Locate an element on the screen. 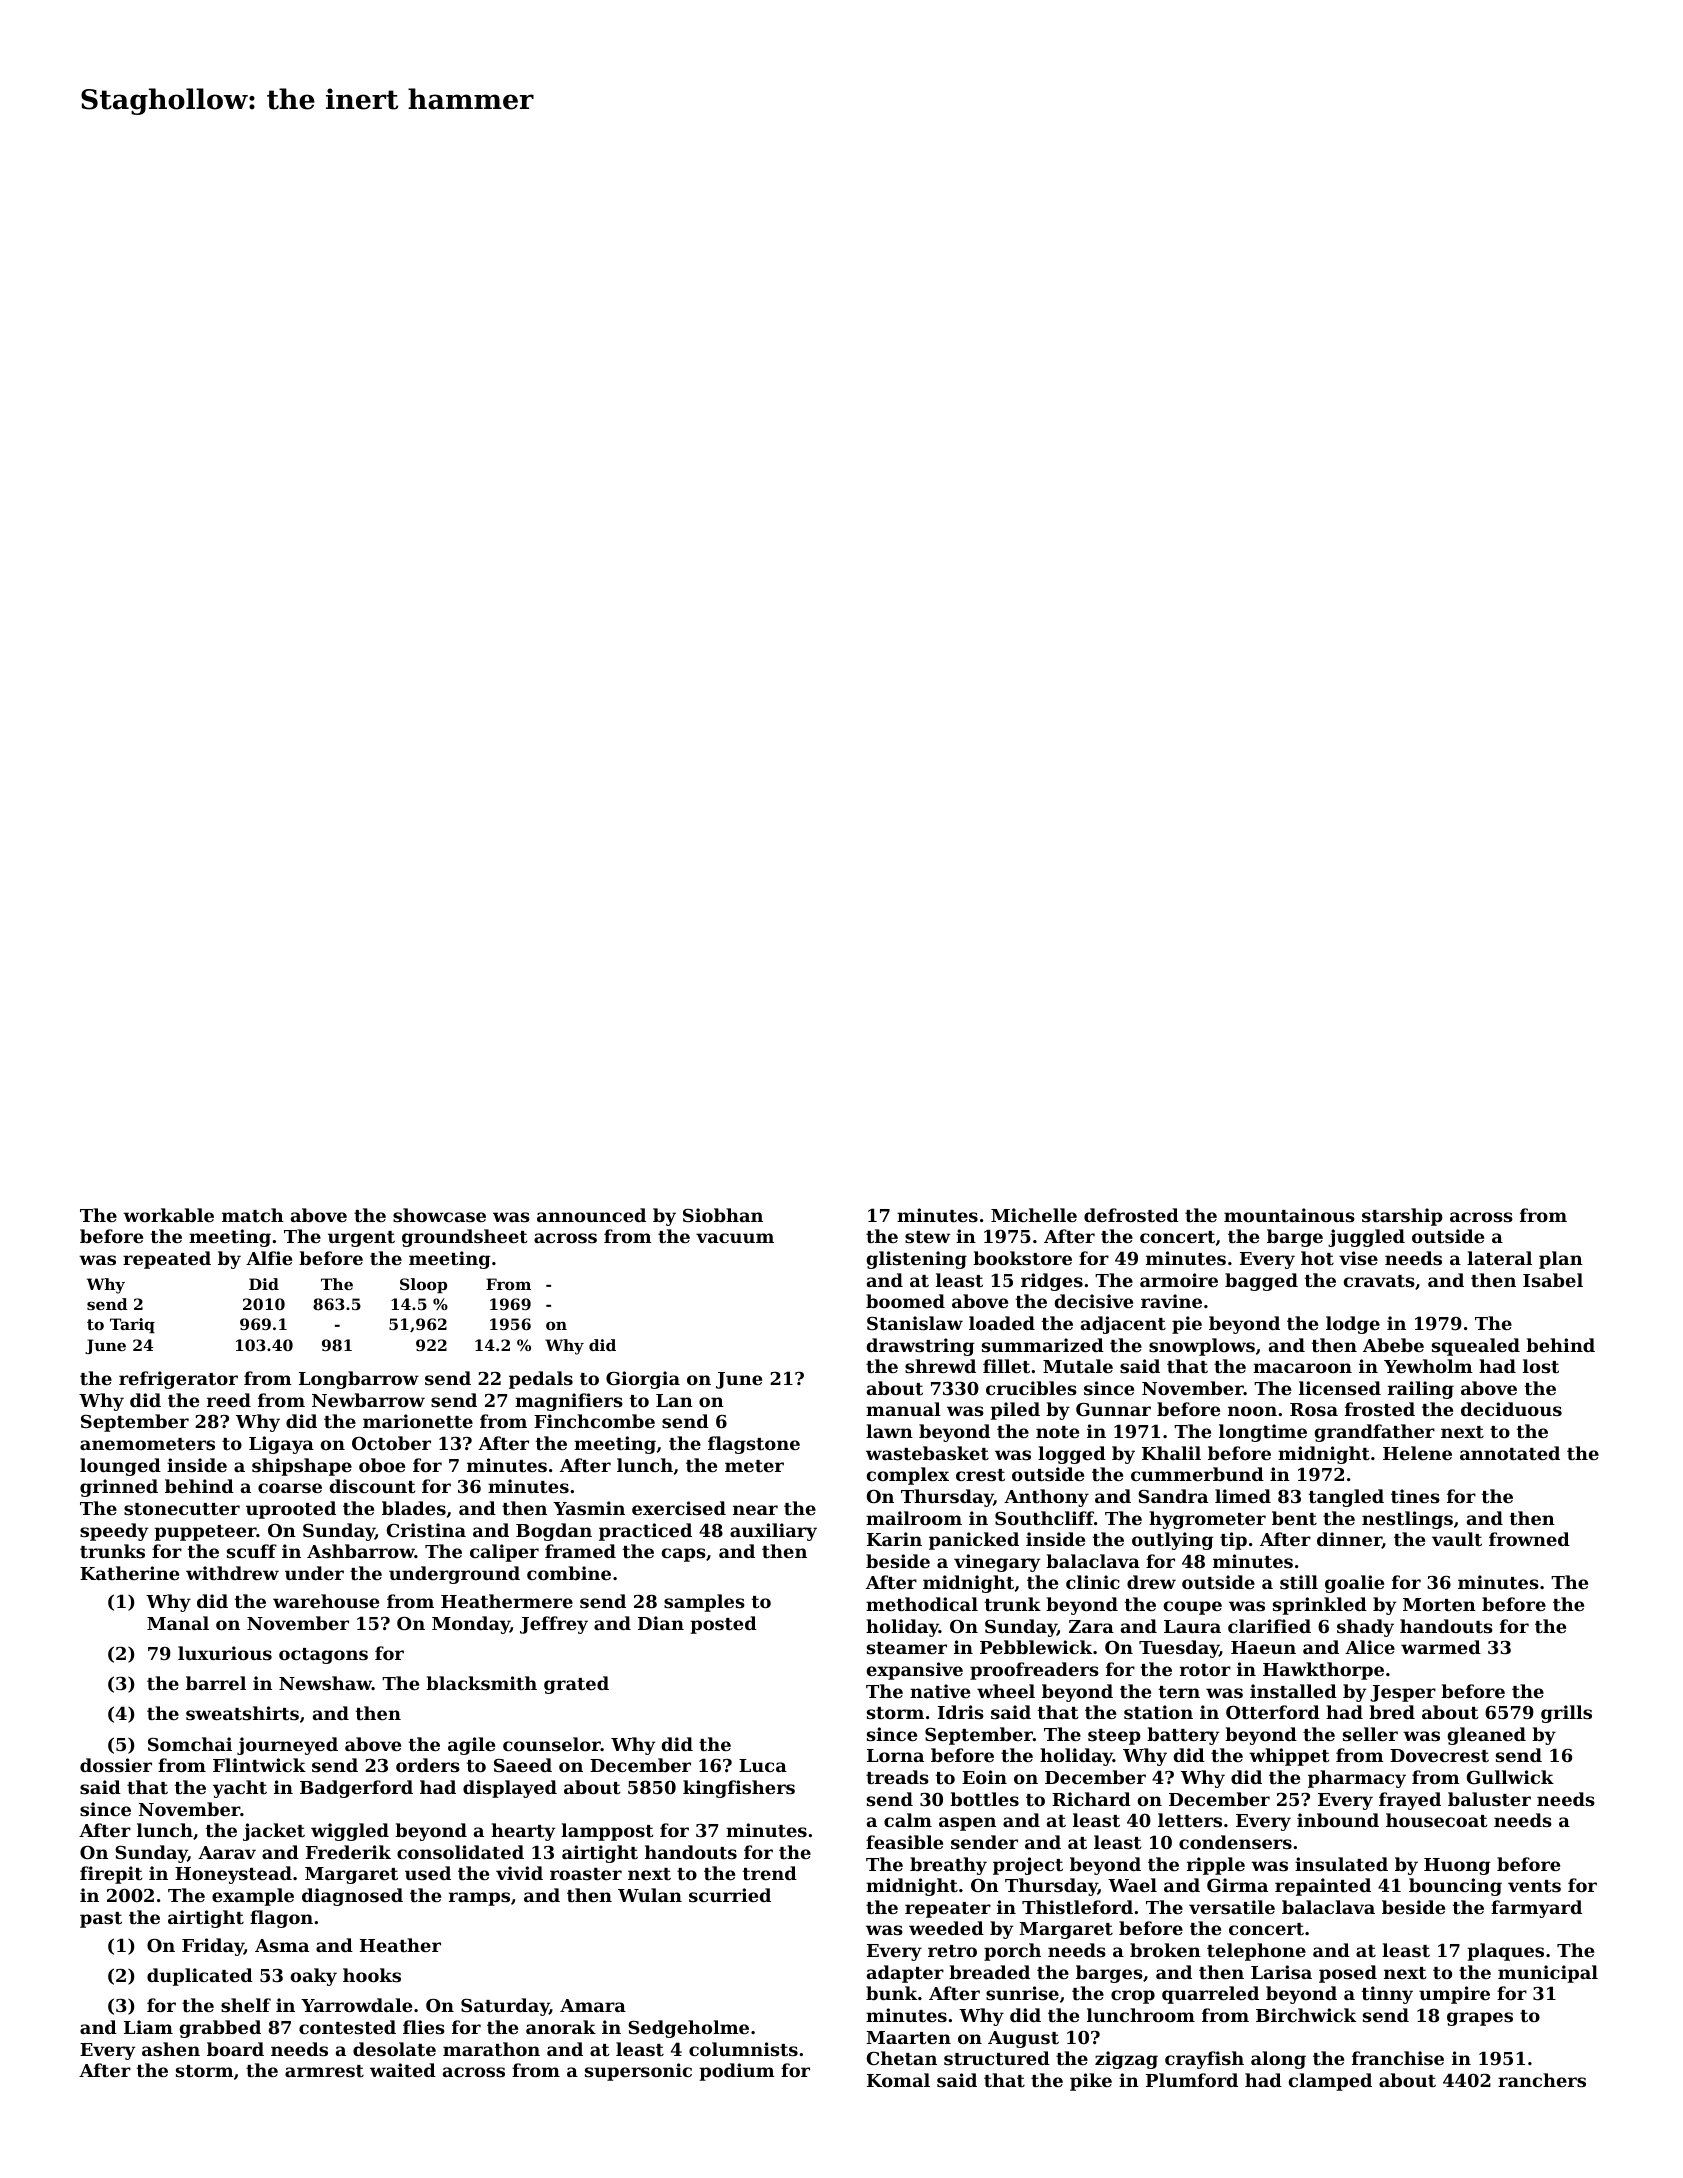  workable is located at coordinates (168, 1215).
